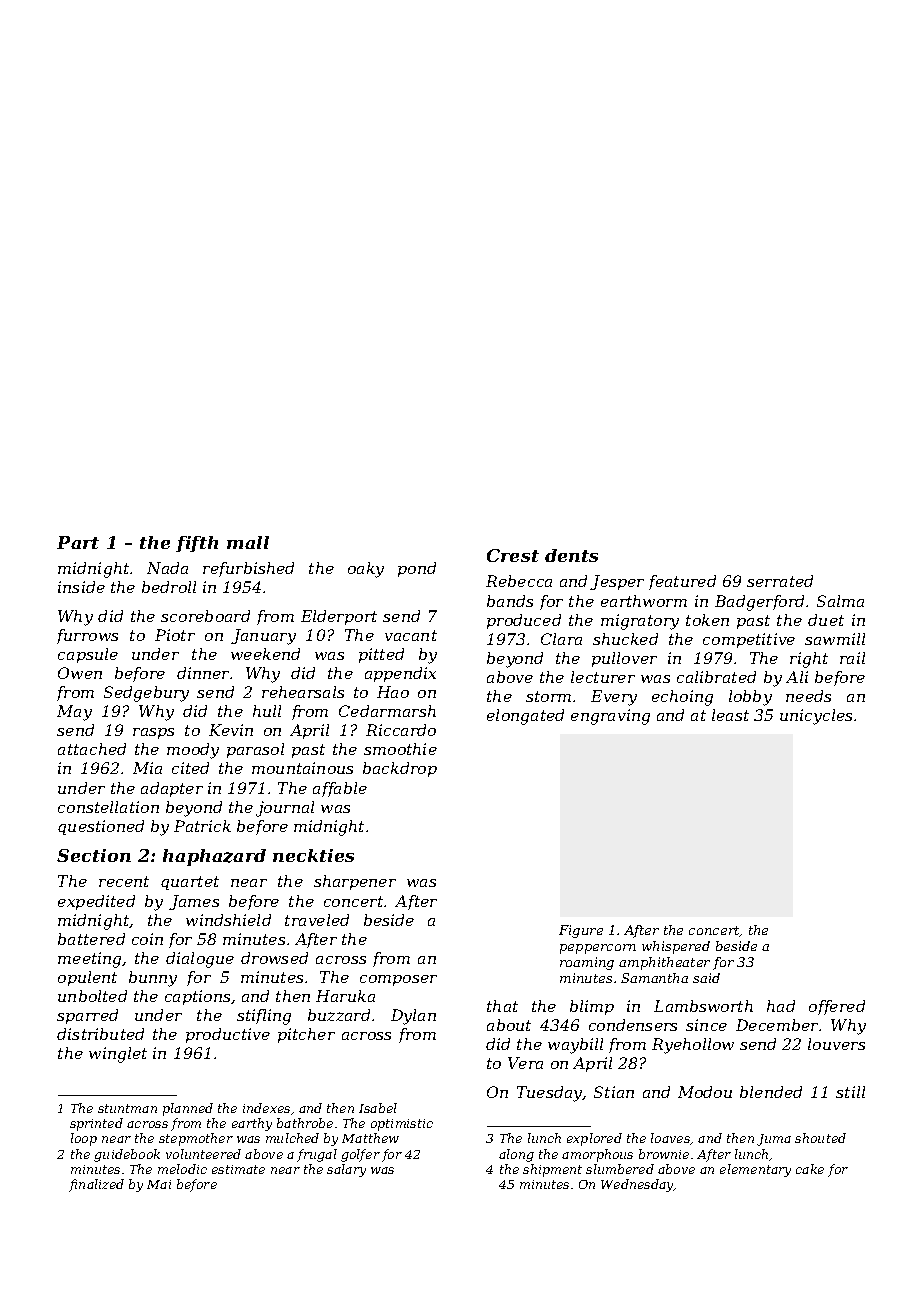  What do you see at coordinates (411, 635) in the image?
I see `vacant` at bounding box center [411, 635].
